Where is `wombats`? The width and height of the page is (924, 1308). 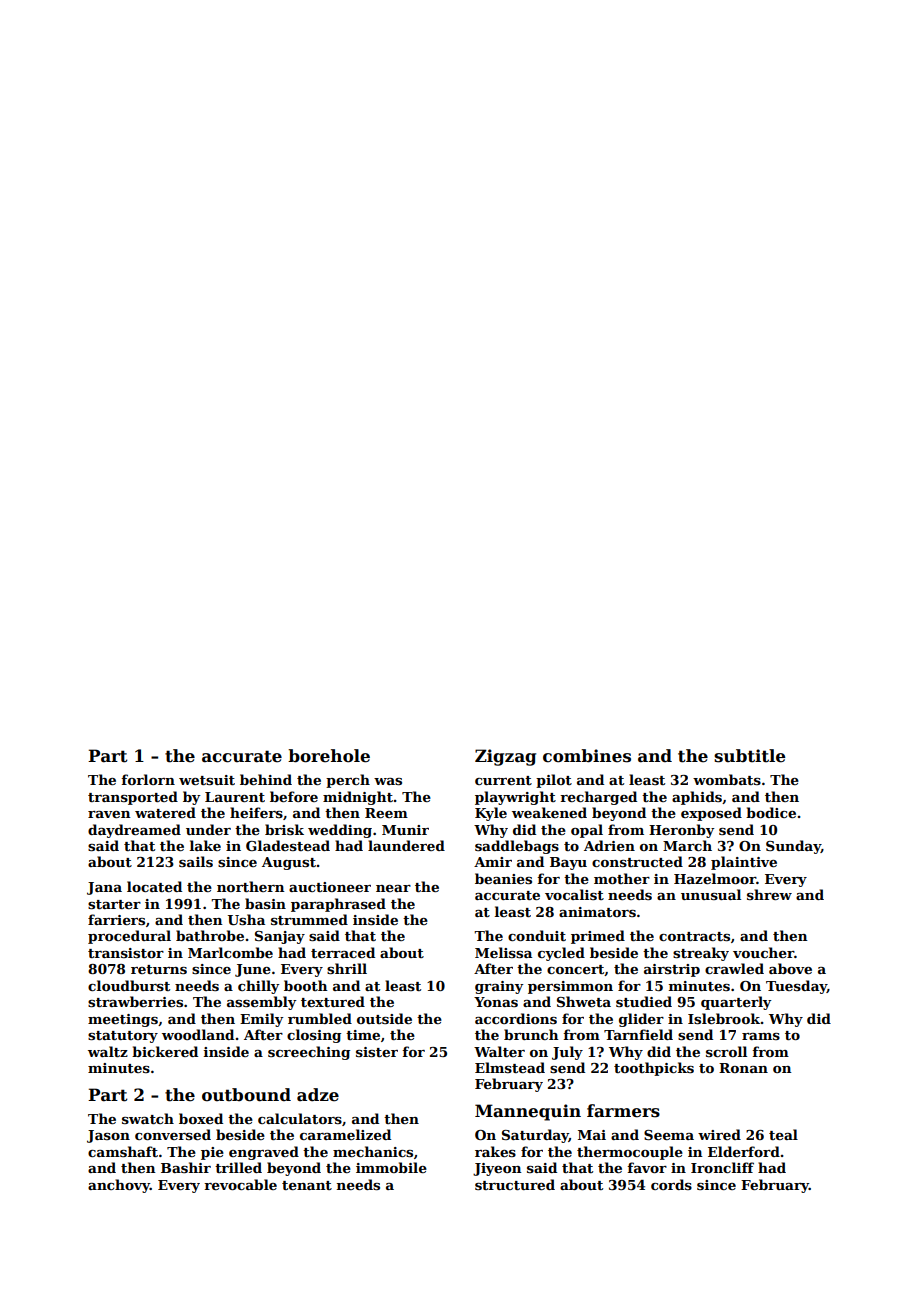 wombats is located at coordinates (727, 779).
